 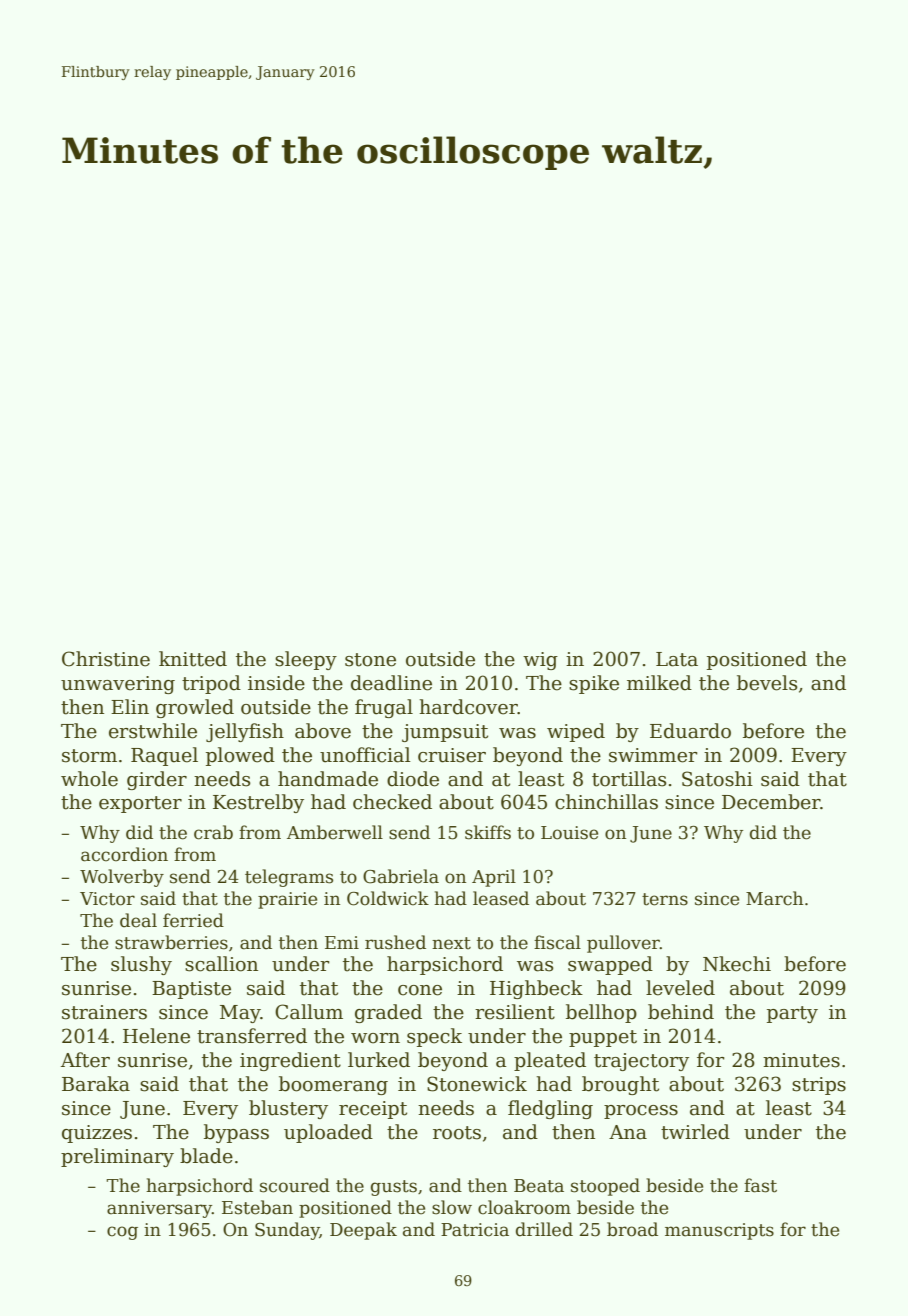 I want to click on sleepy, so click(x=306, y=660).
